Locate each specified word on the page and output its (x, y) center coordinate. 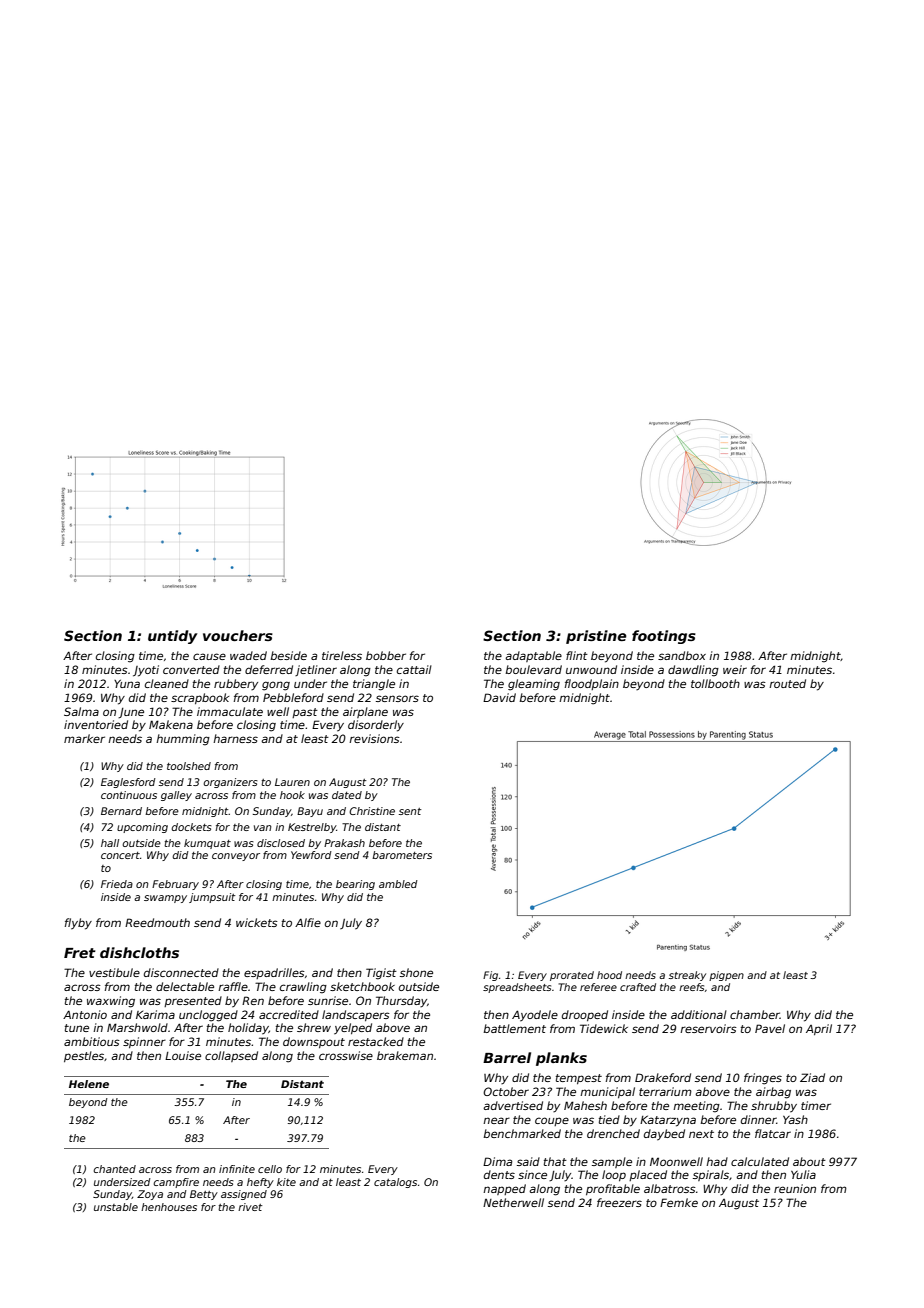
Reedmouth (157, 922)
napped (504, 1189)
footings (664, 637)
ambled (398, 884)
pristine (596, 637)
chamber (755, 1014)
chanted (114, 1169)
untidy (172, 637)
